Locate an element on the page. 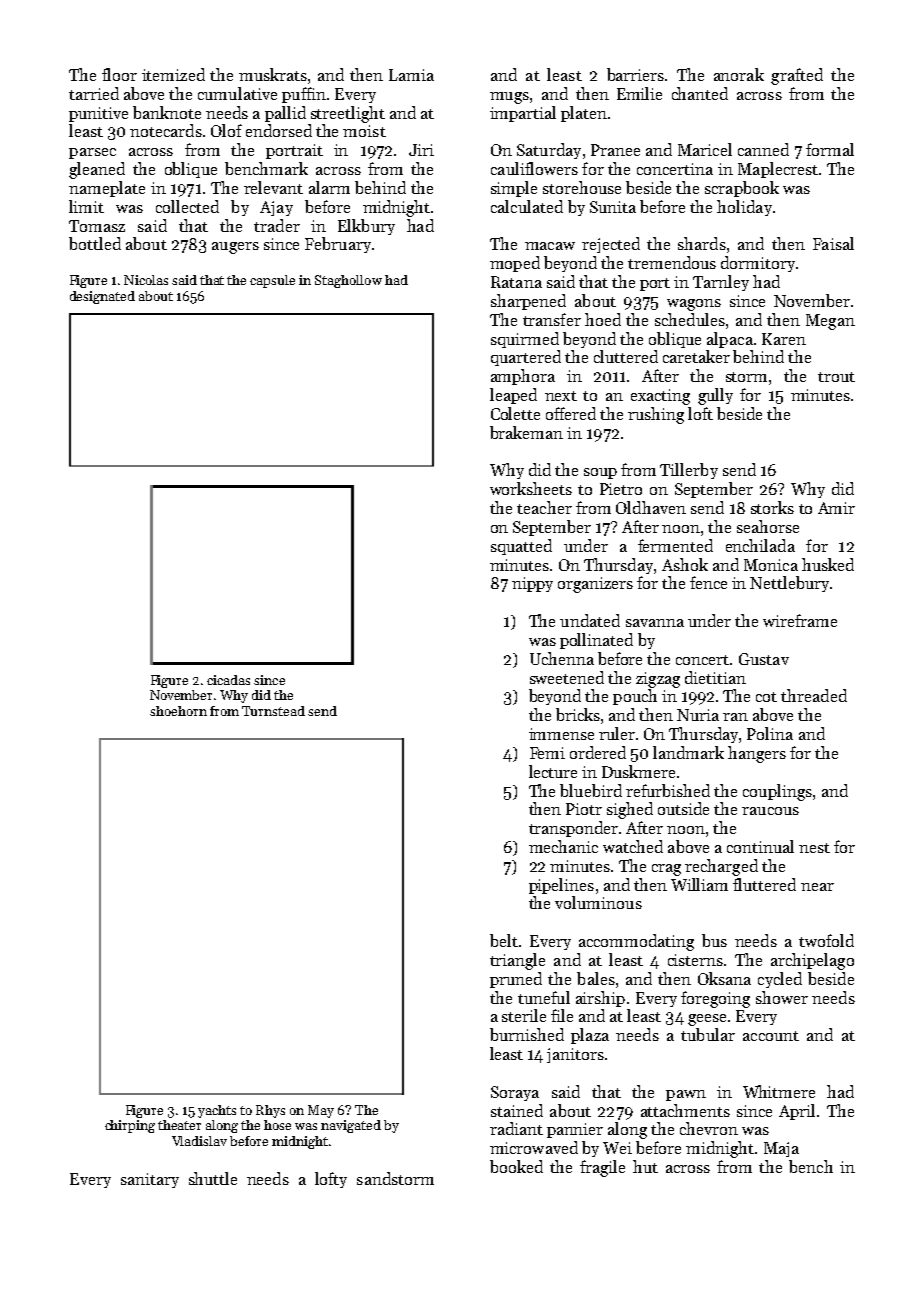  capsule is located at coordinates (272, 281).
